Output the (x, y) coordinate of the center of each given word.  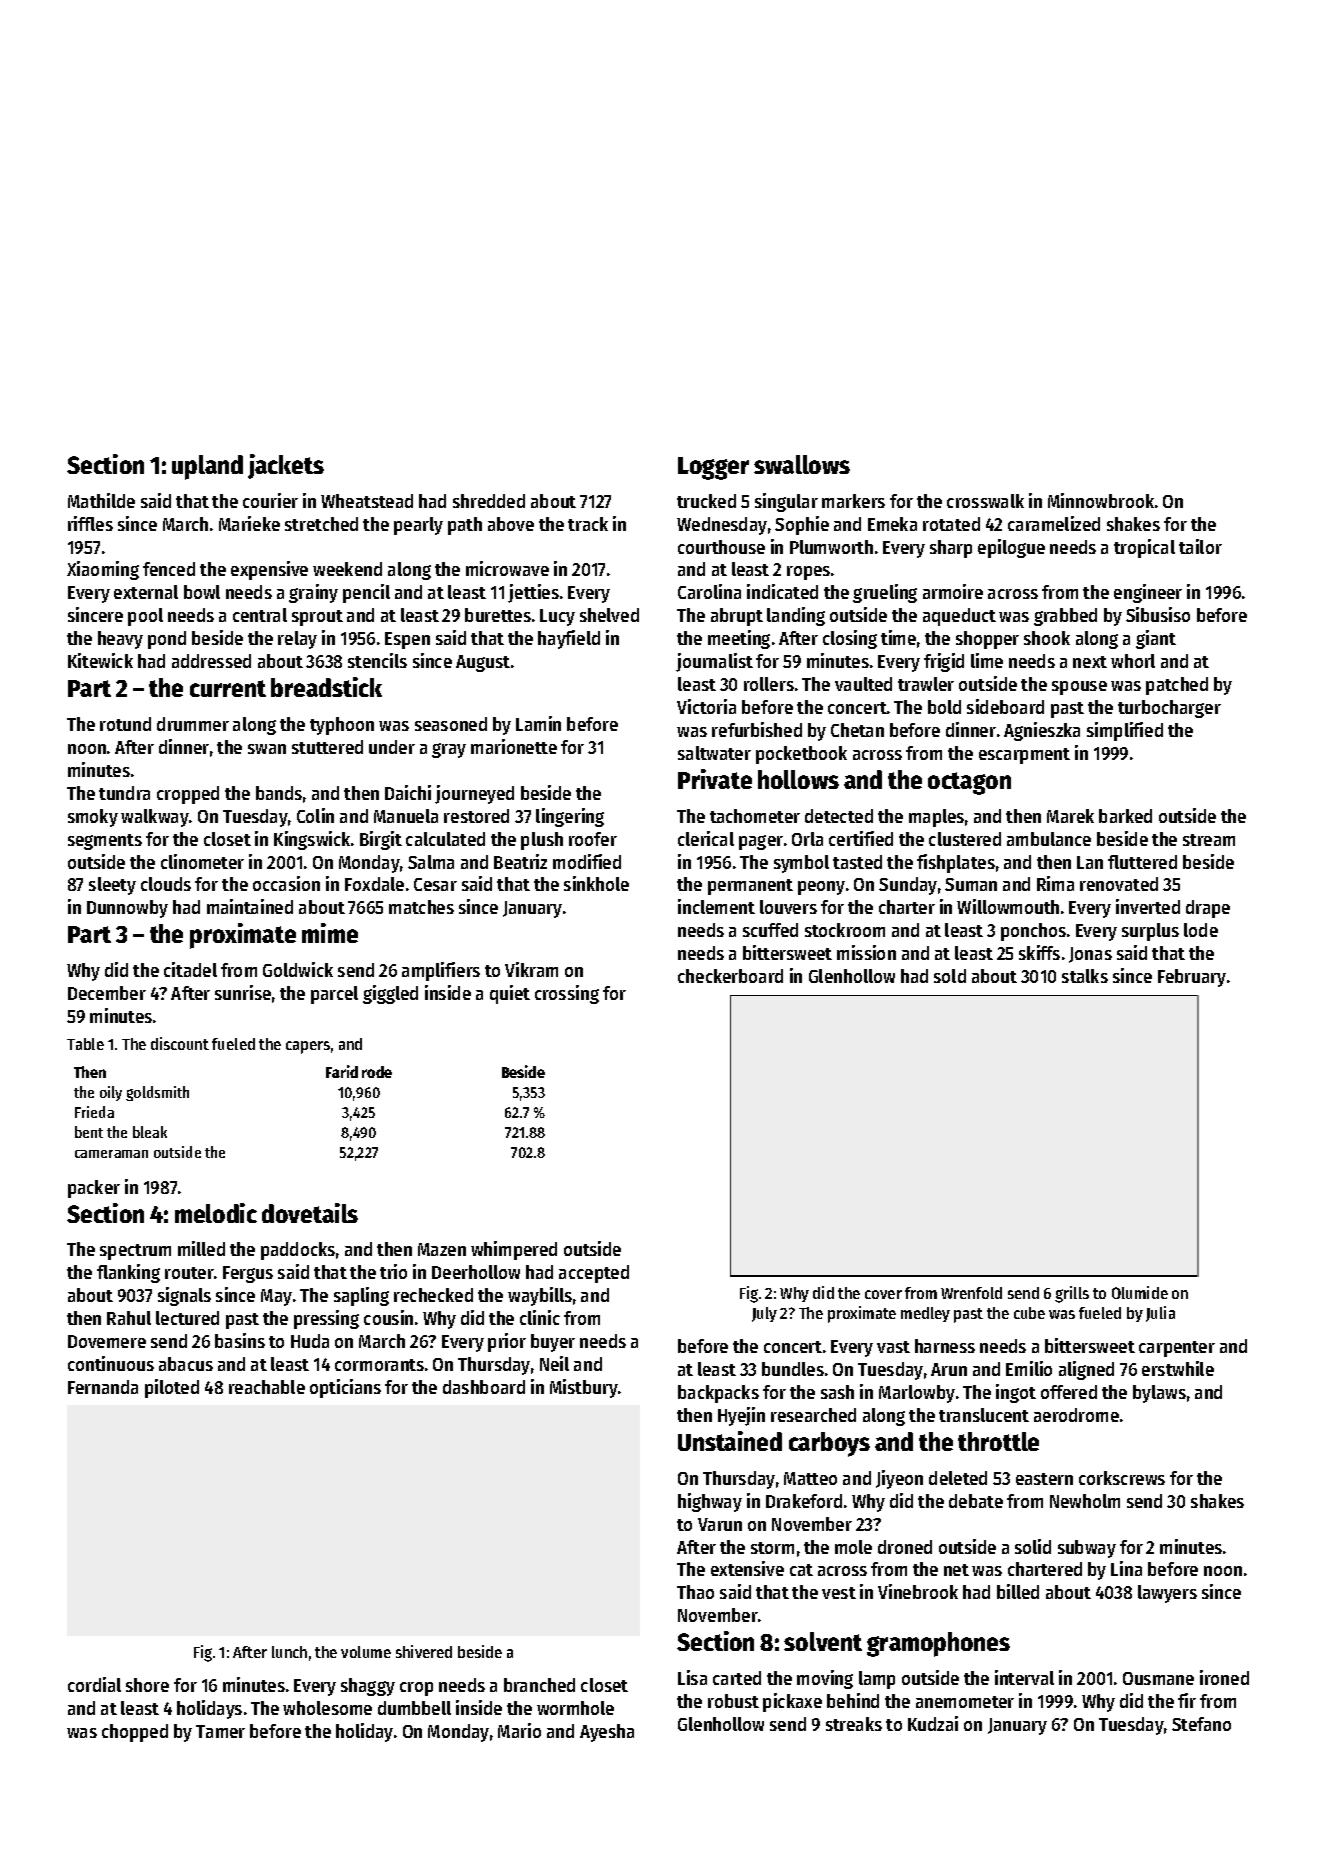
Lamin (538, 723)
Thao (695, 1592)
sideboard (1005, 706)
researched (813, 1415)
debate (976, 1501)
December (107, 993)
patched (1177, 686)
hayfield (569, 639)
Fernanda (103, 1387)
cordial (94, 1684)
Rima (1055, 883)
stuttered (327, 747)
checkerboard (730, 976)
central (260, 615)
